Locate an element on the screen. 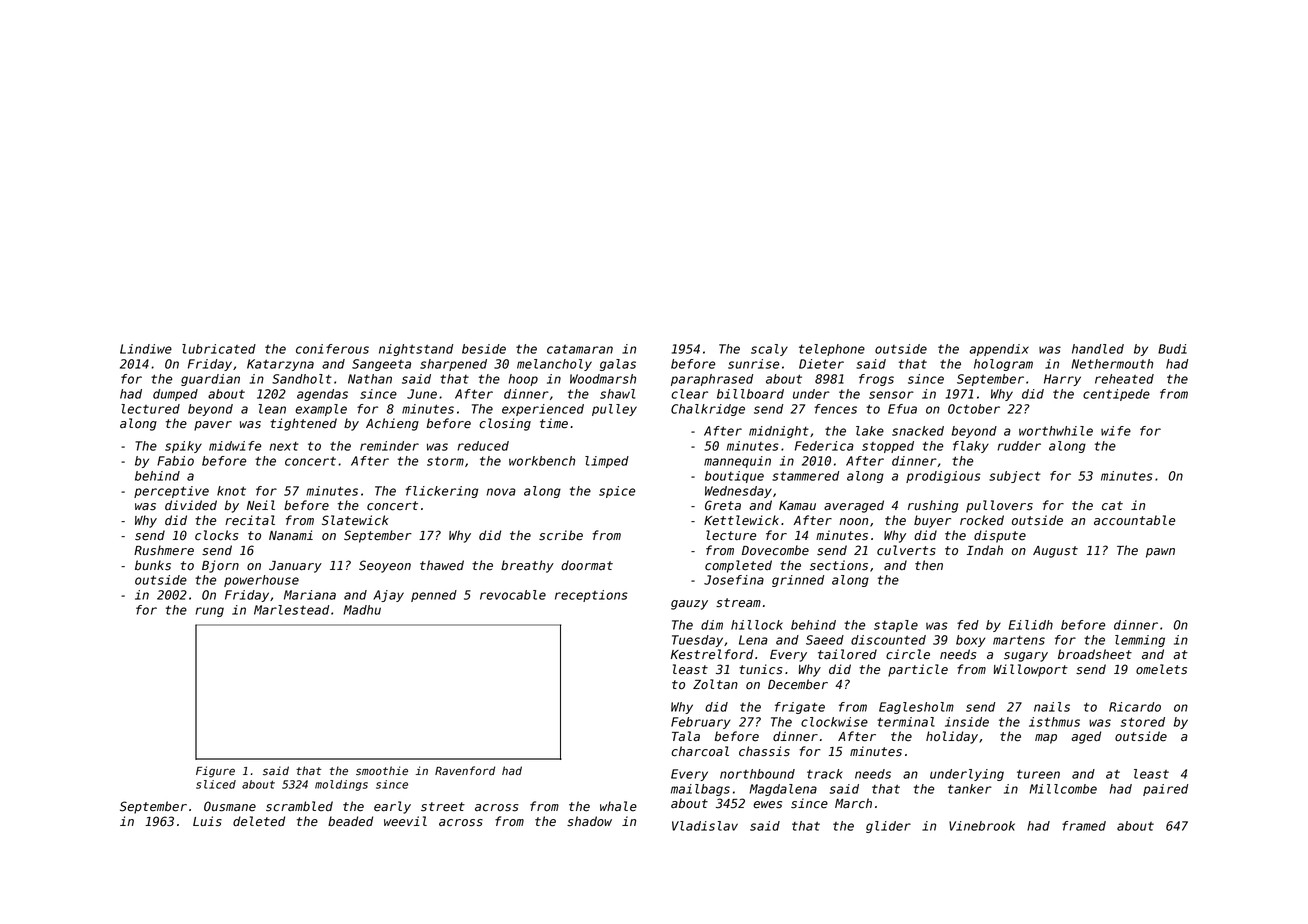 The image size is (1308, 924). frogs is located at coordinates (876, 380).
